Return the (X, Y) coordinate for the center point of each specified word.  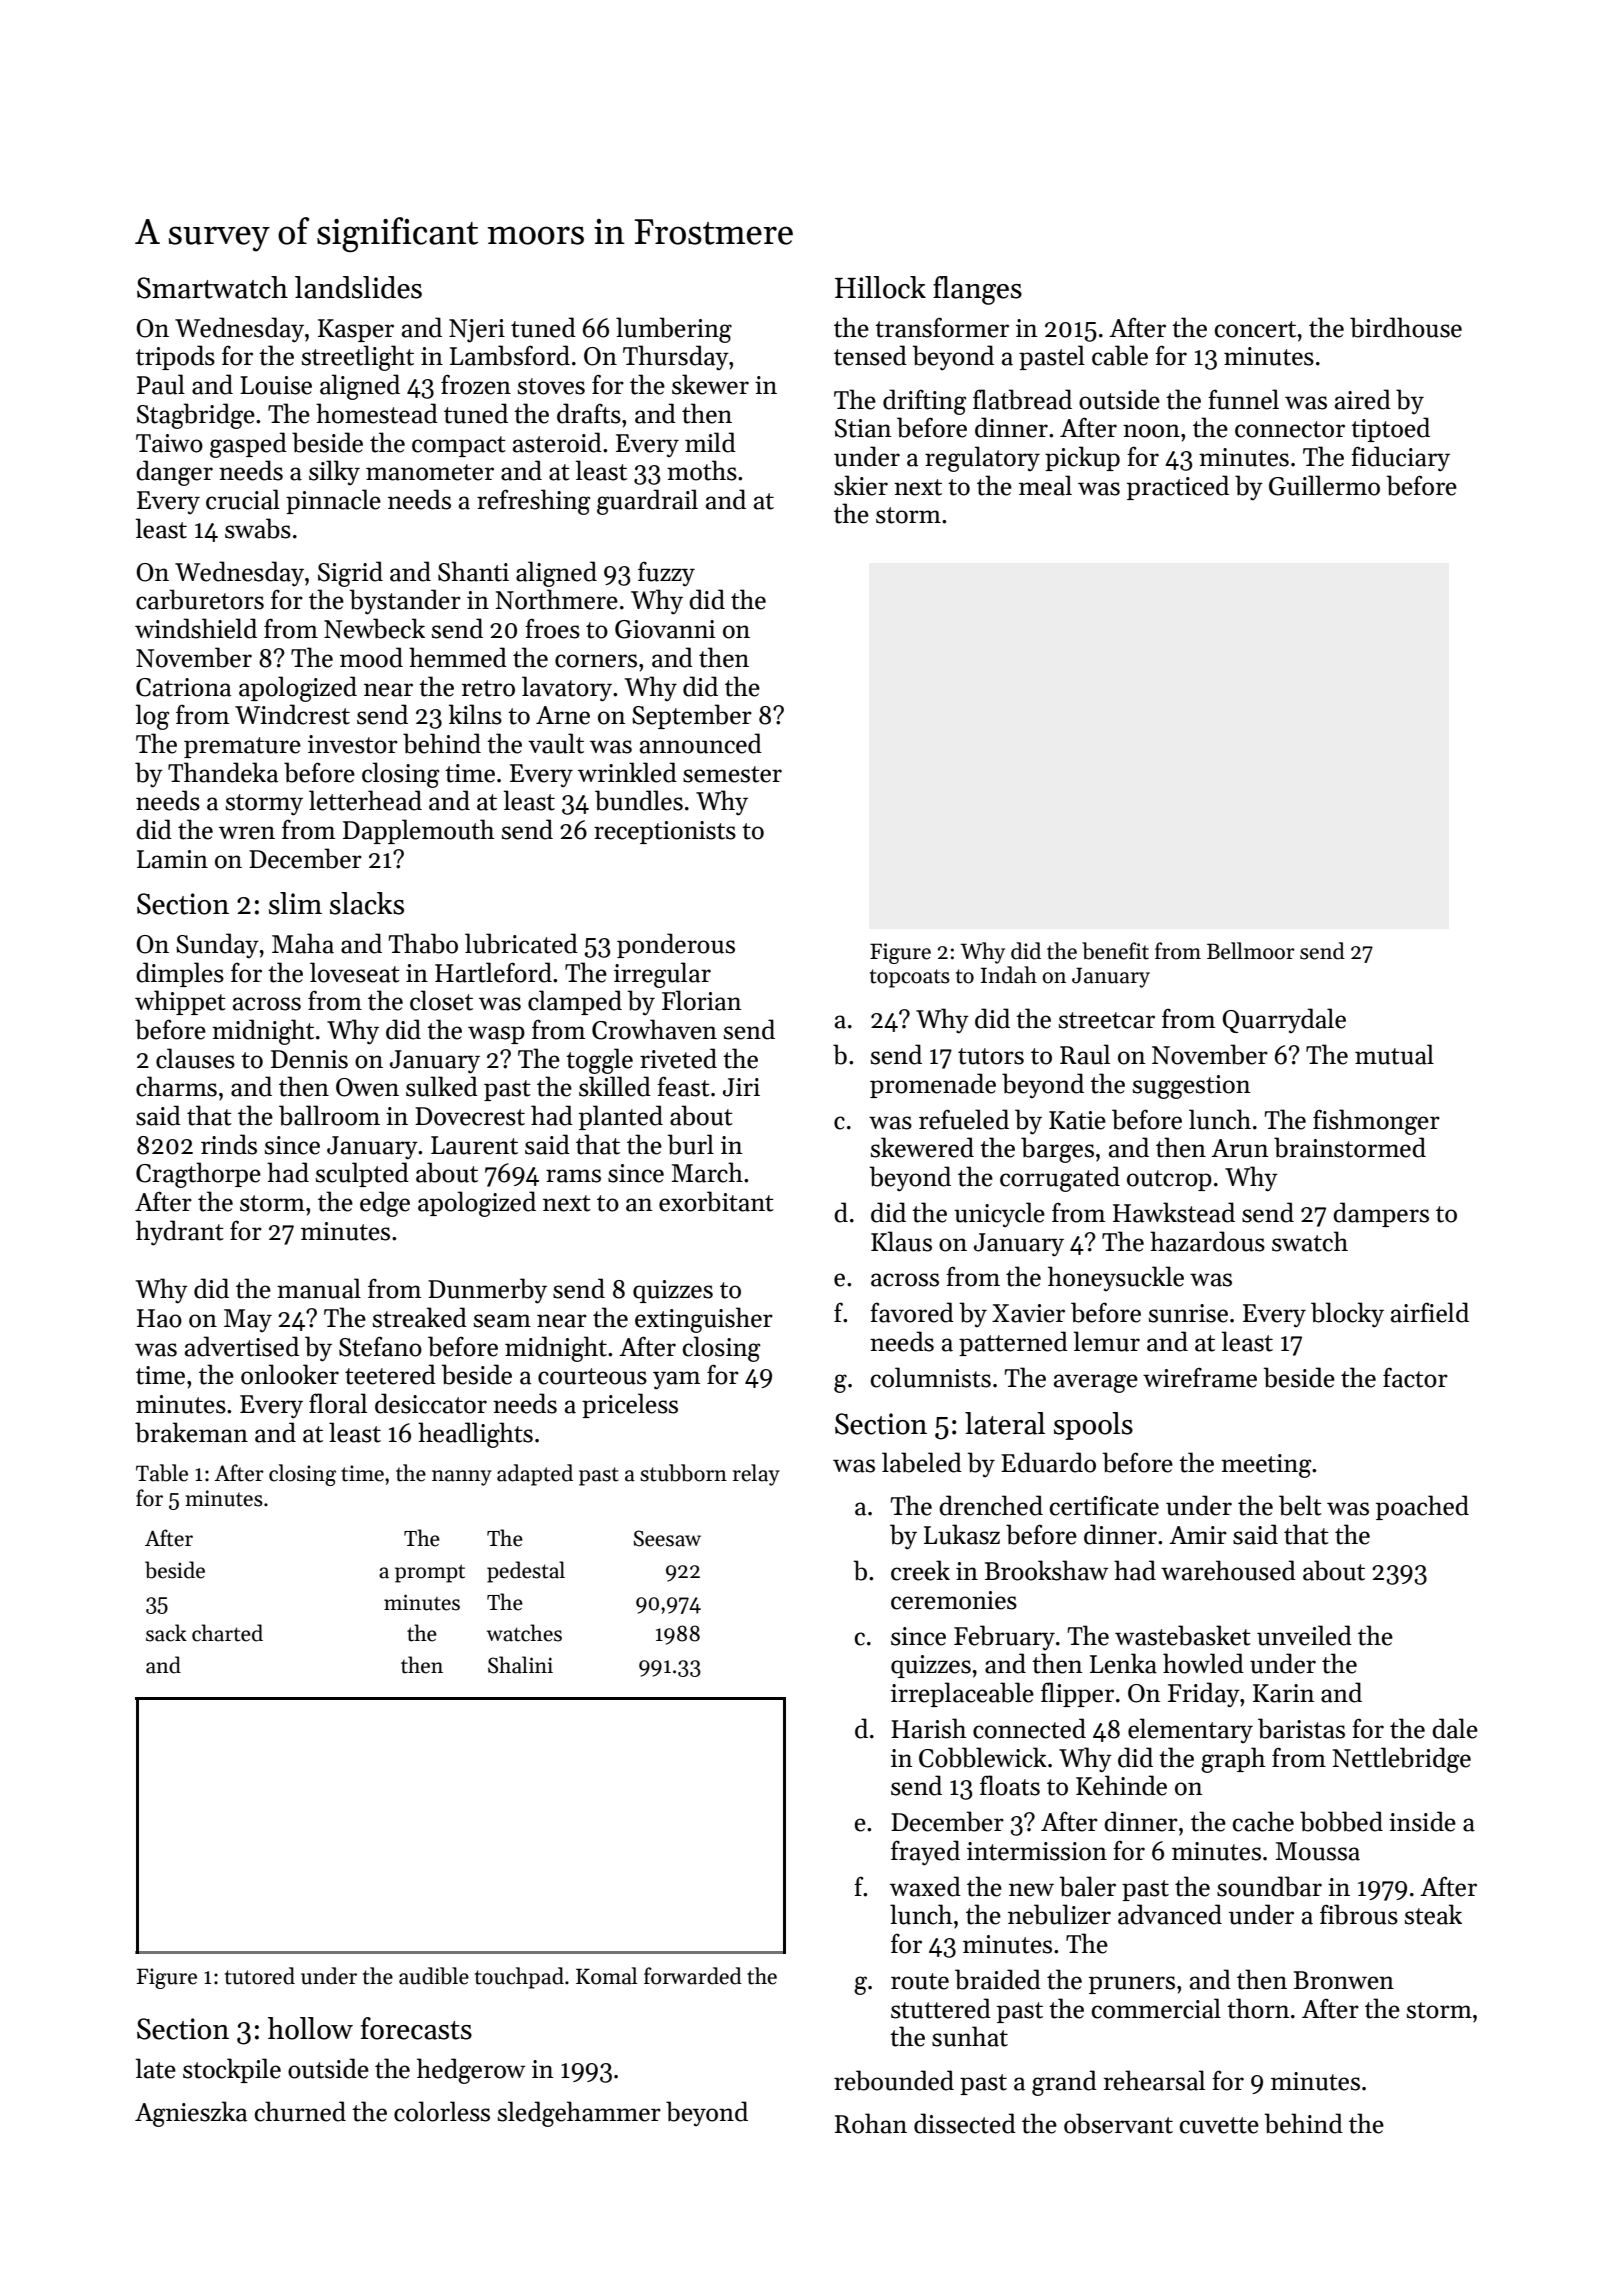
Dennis (309, 1059)
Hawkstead (1174, 1212)
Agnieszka (191, 2114)
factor (1415, 1377)
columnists (931, 1377)
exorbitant (716, 1201)
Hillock (880, 287)
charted (227, 1633)
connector (1290, 429)
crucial (243, 499)
